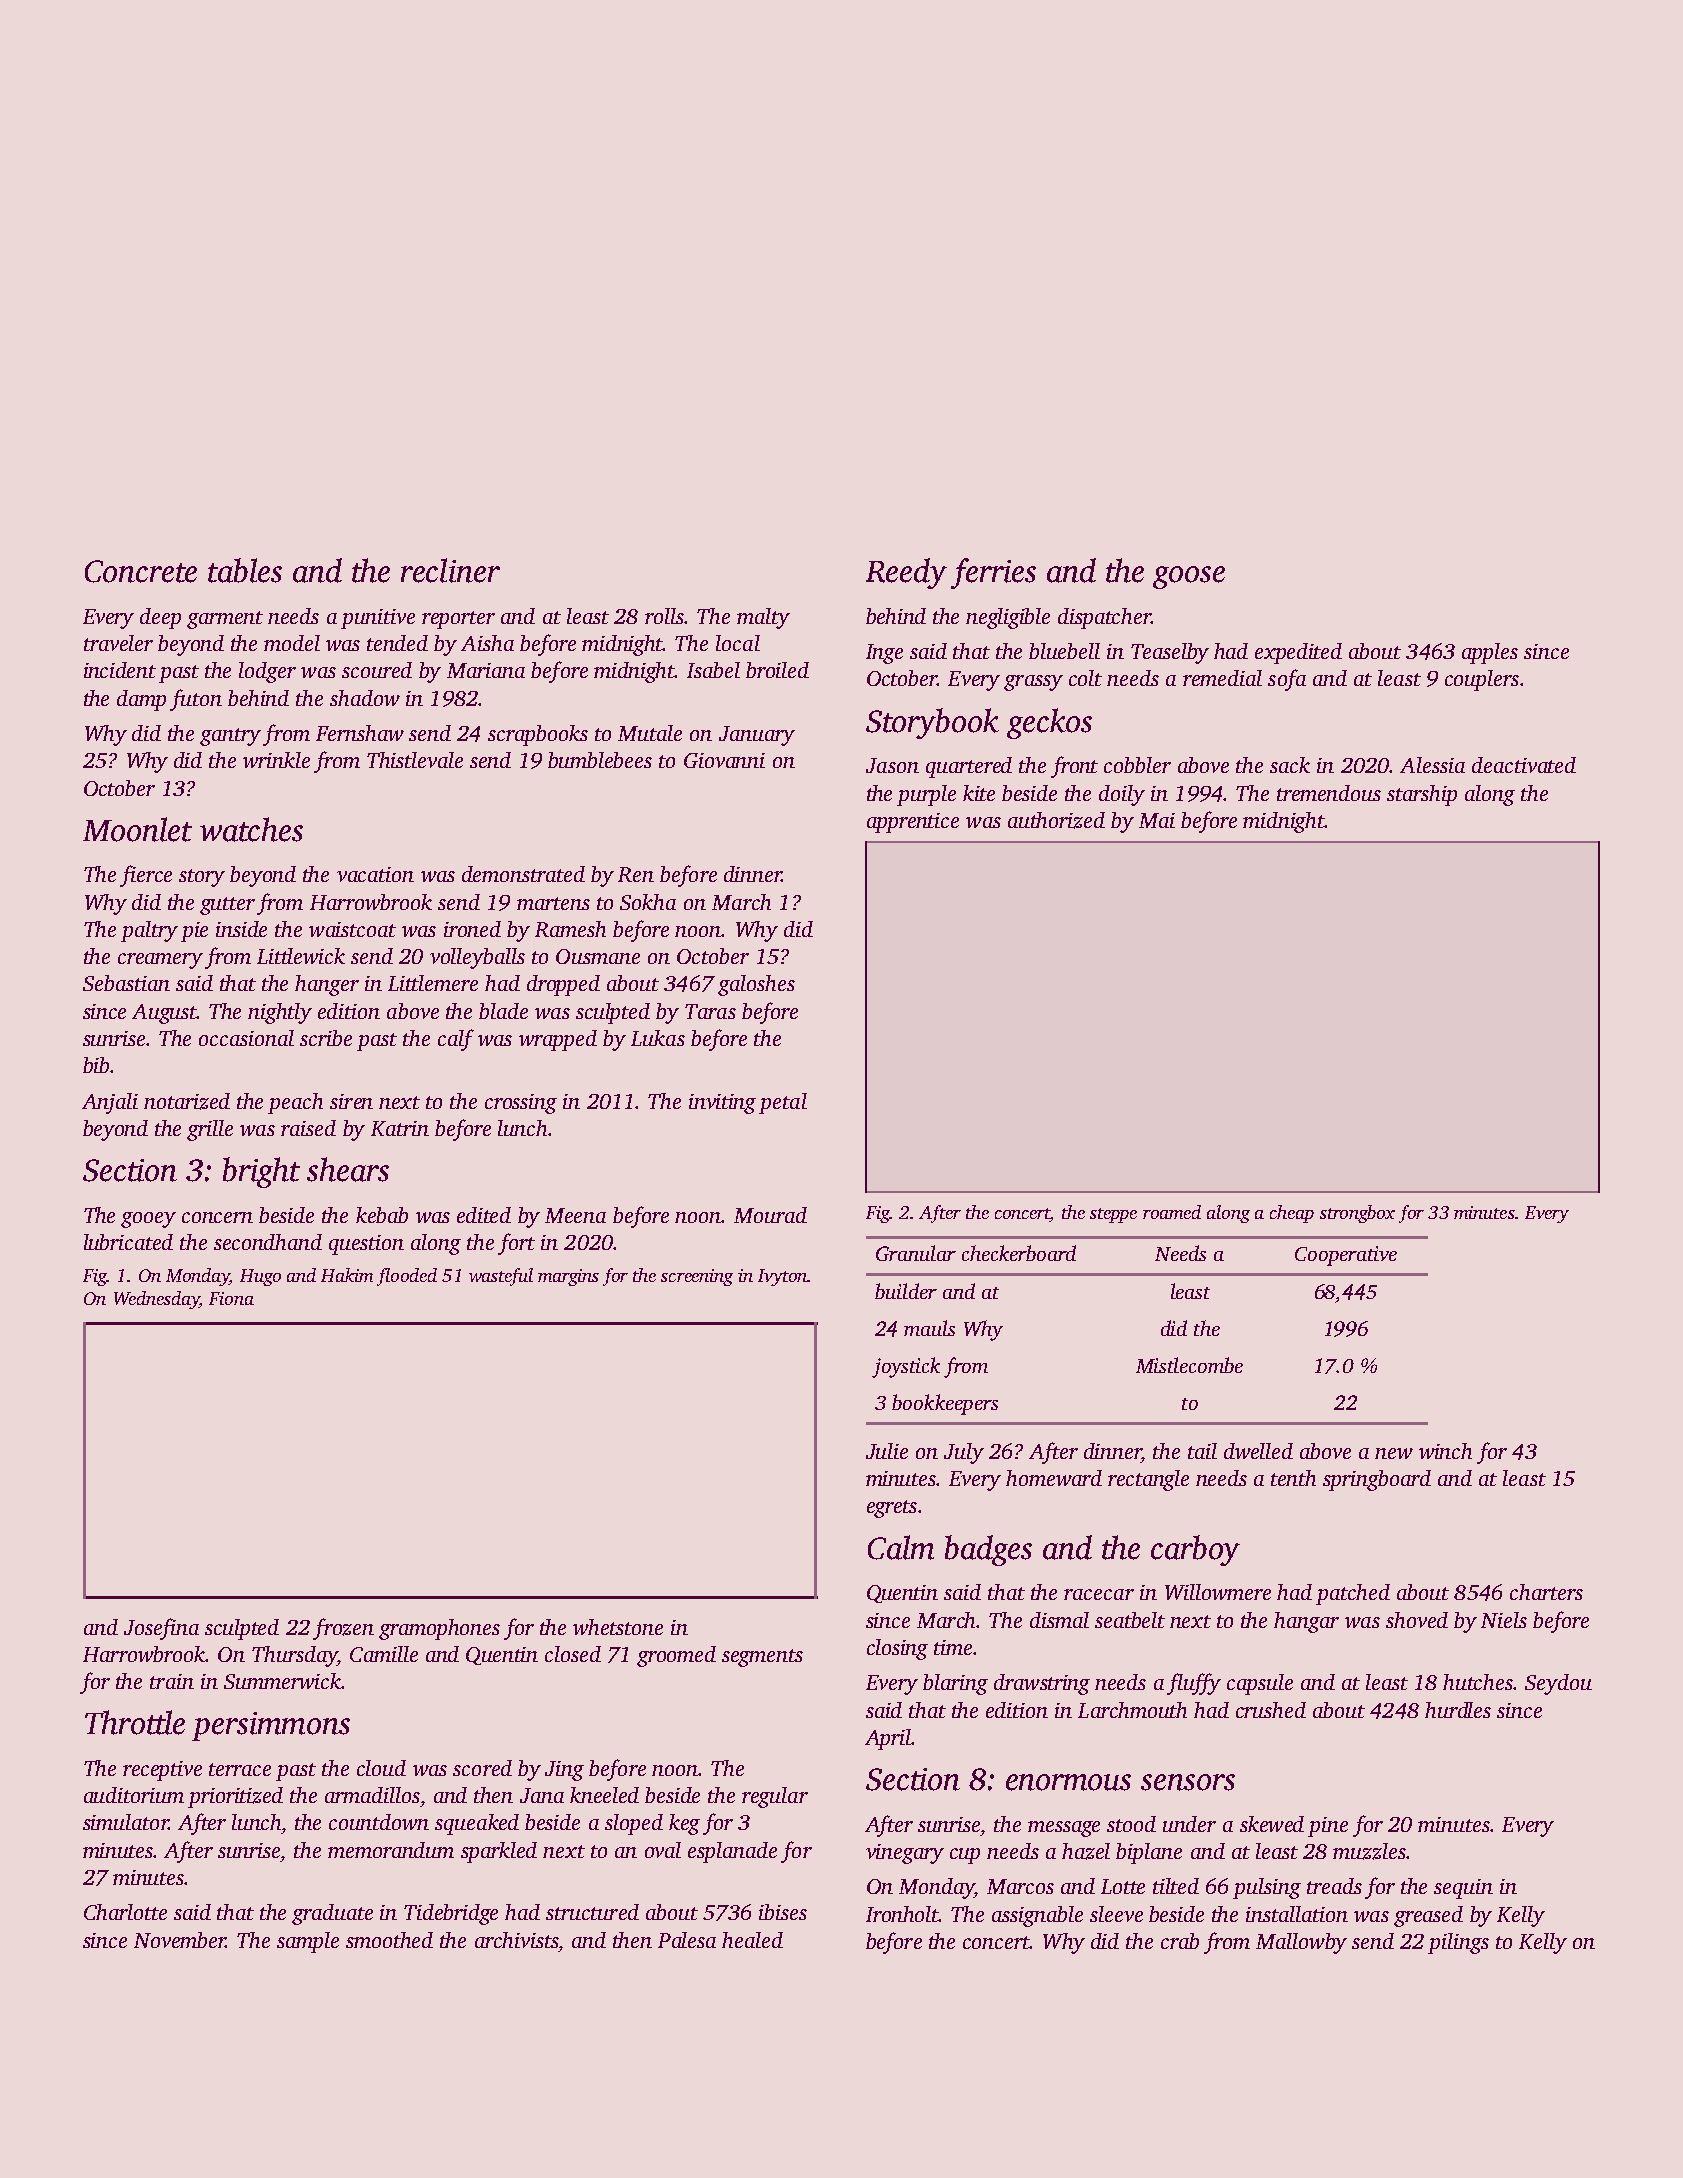  Describe the element at coordinates (1445, 1451) in the screenshot. I see `winch` at that location.
